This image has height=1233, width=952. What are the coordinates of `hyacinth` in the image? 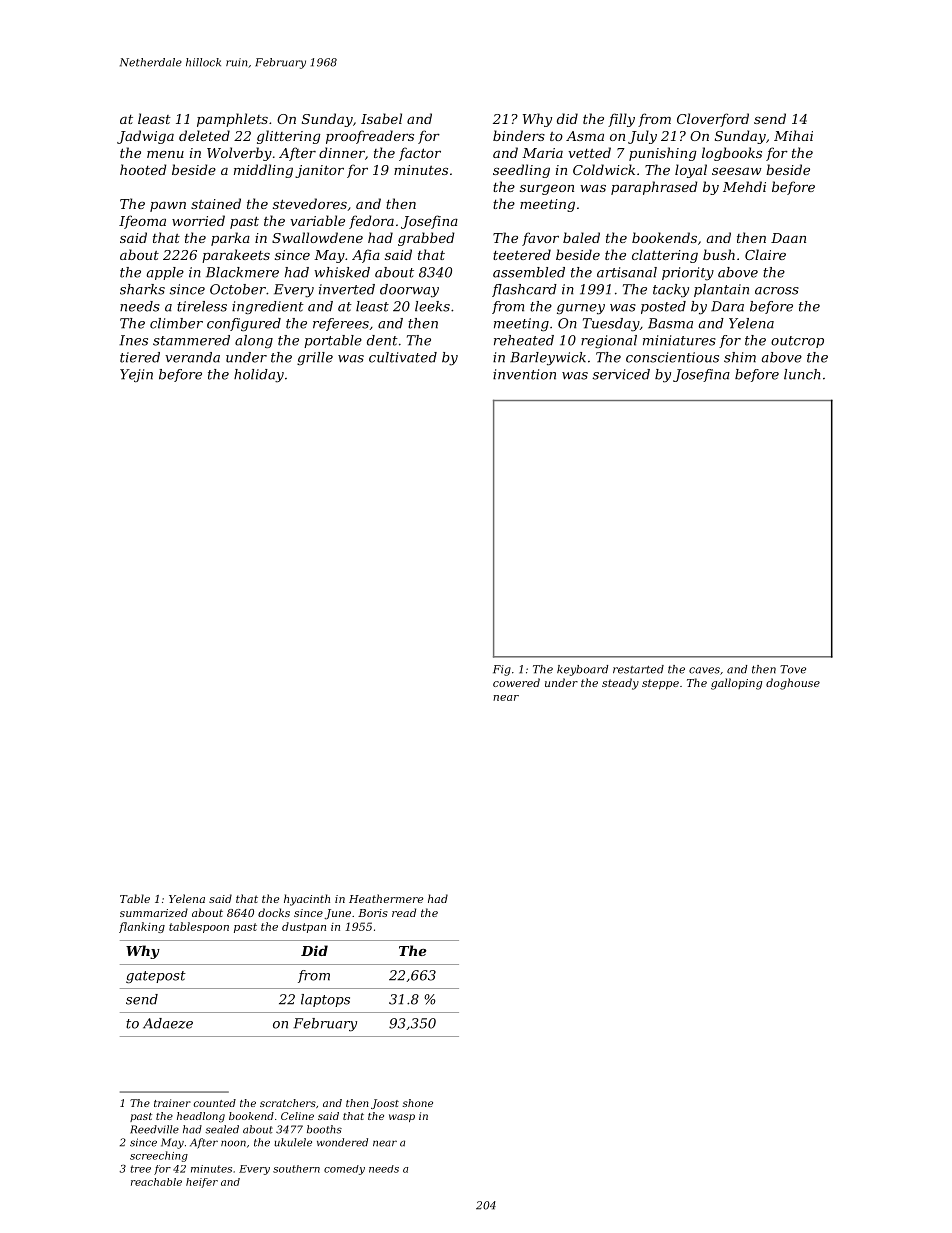 It's located at (307, 900).
